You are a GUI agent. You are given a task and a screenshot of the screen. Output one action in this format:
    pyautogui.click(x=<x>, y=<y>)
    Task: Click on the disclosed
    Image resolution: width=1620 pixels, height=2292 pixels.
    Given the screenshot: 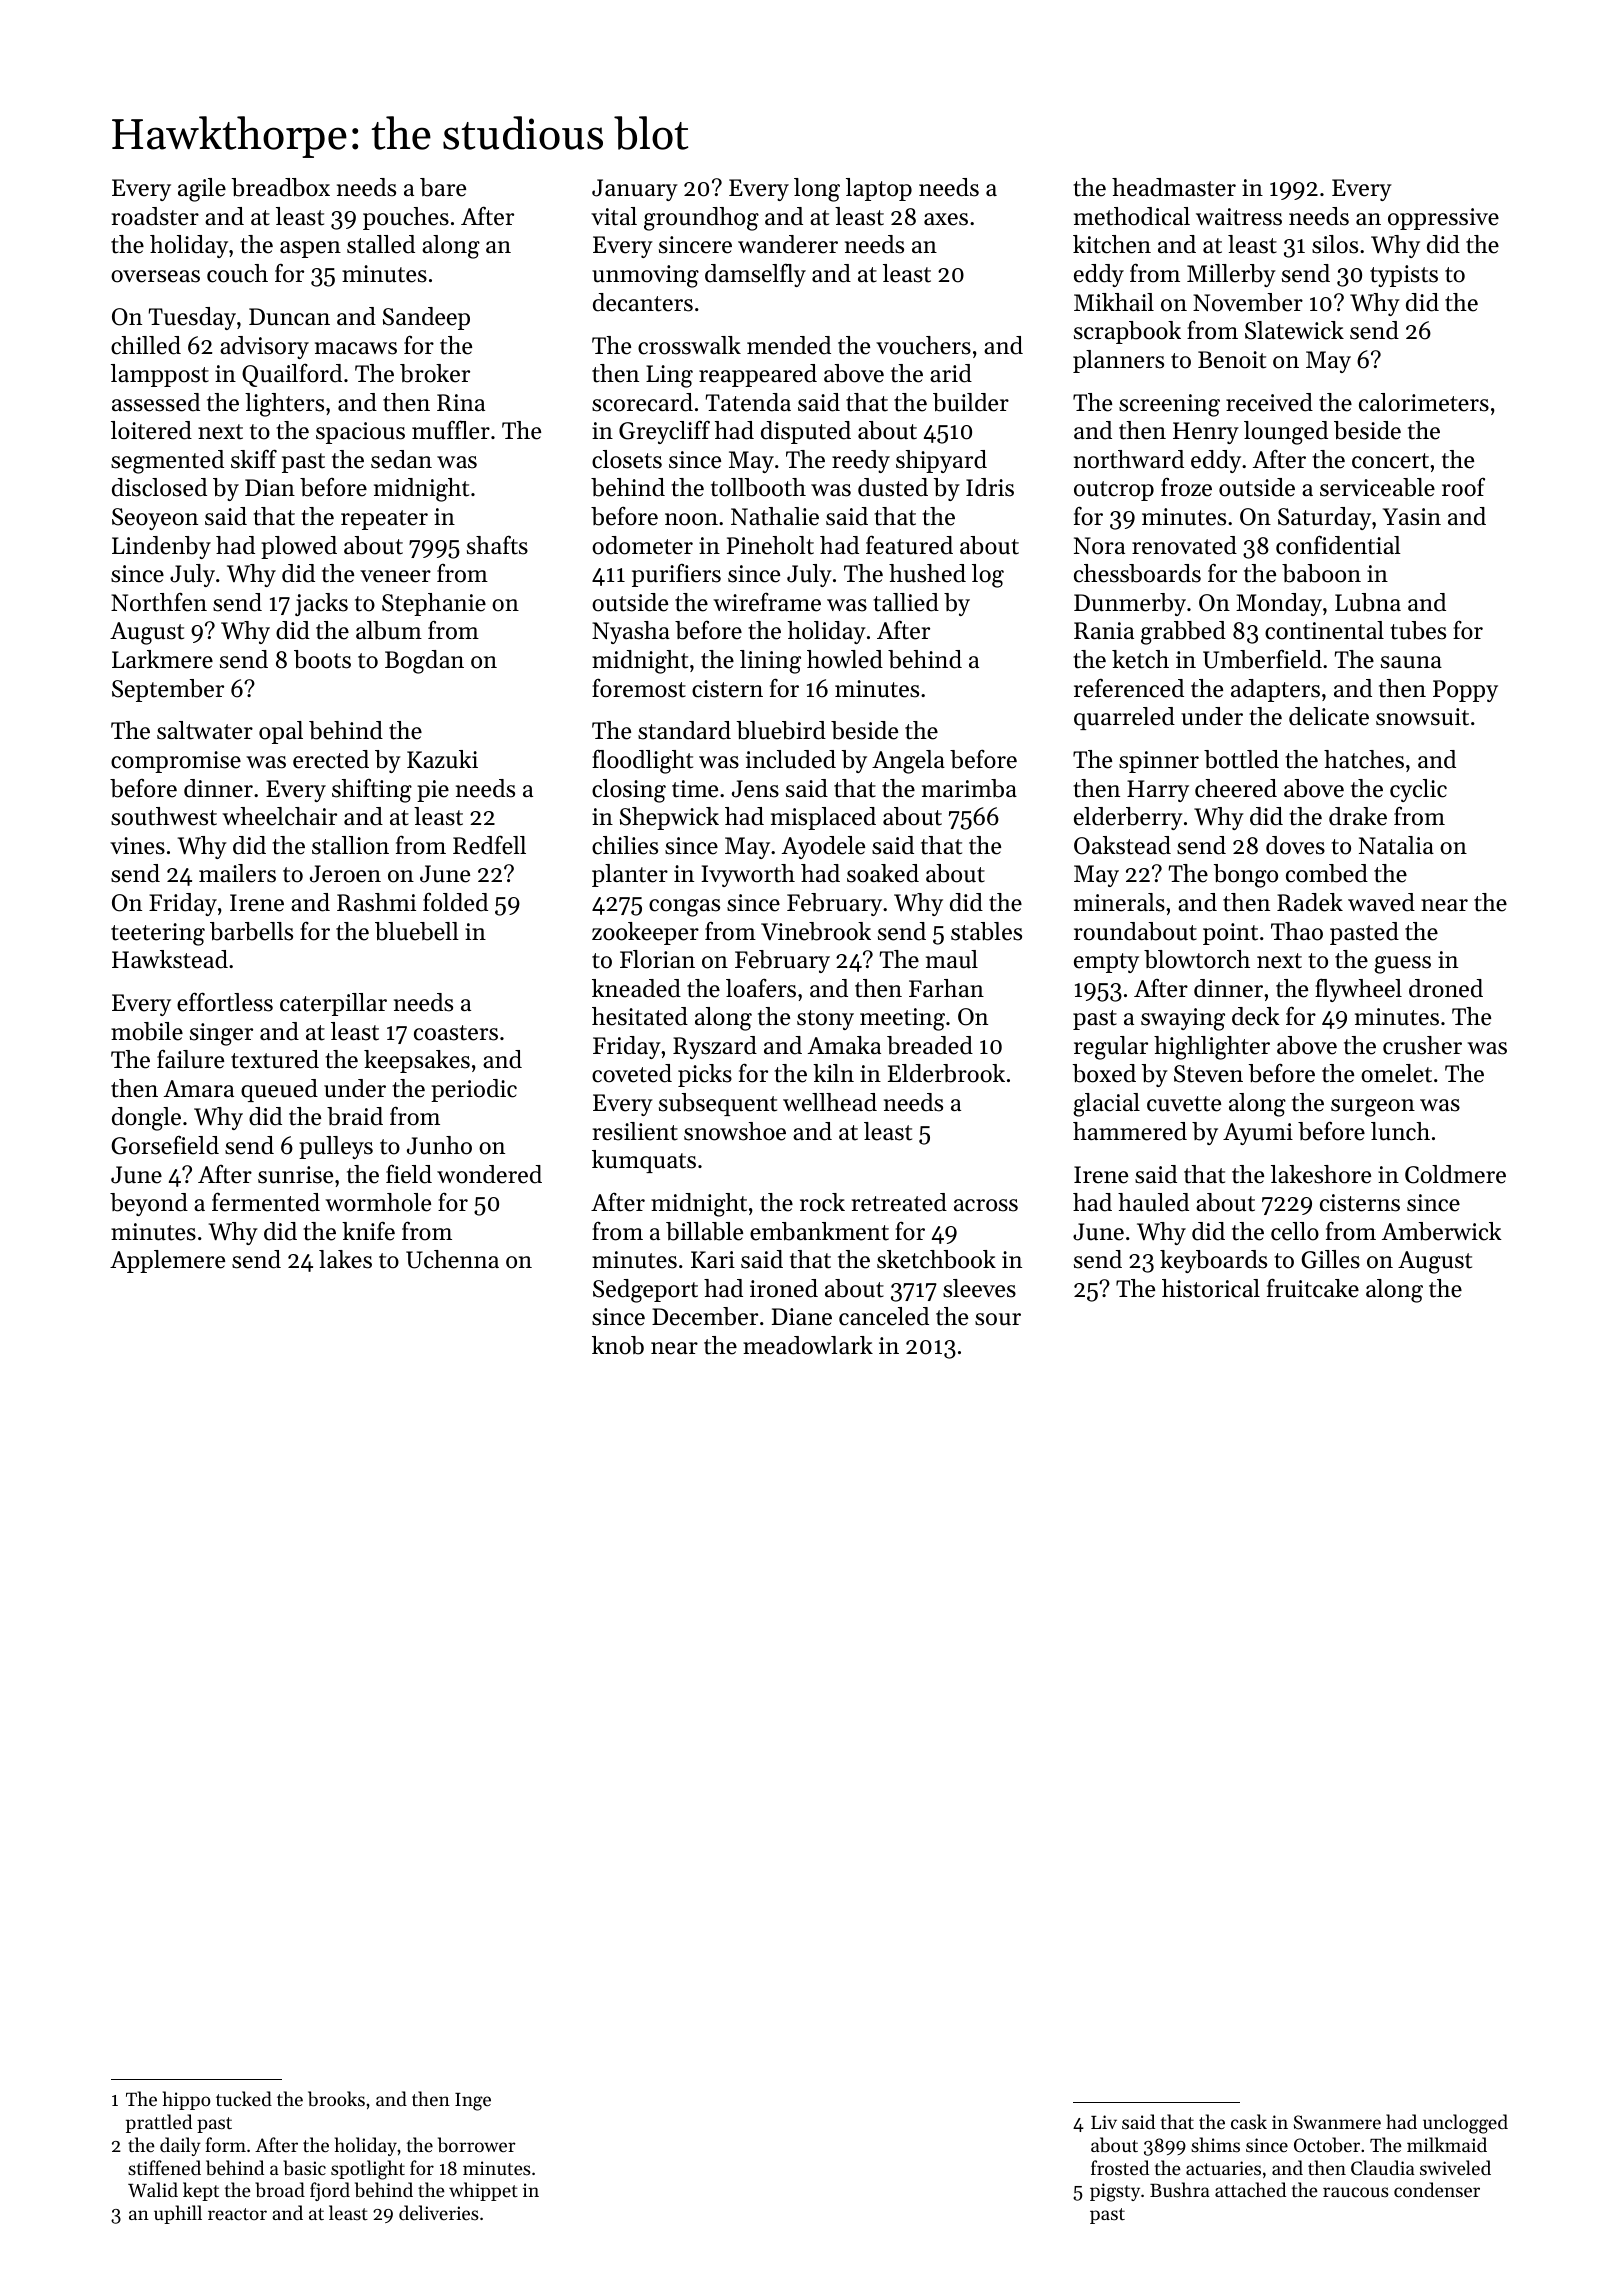 What is the action you would take?
    pyautogui.click(x=159, y=487)
